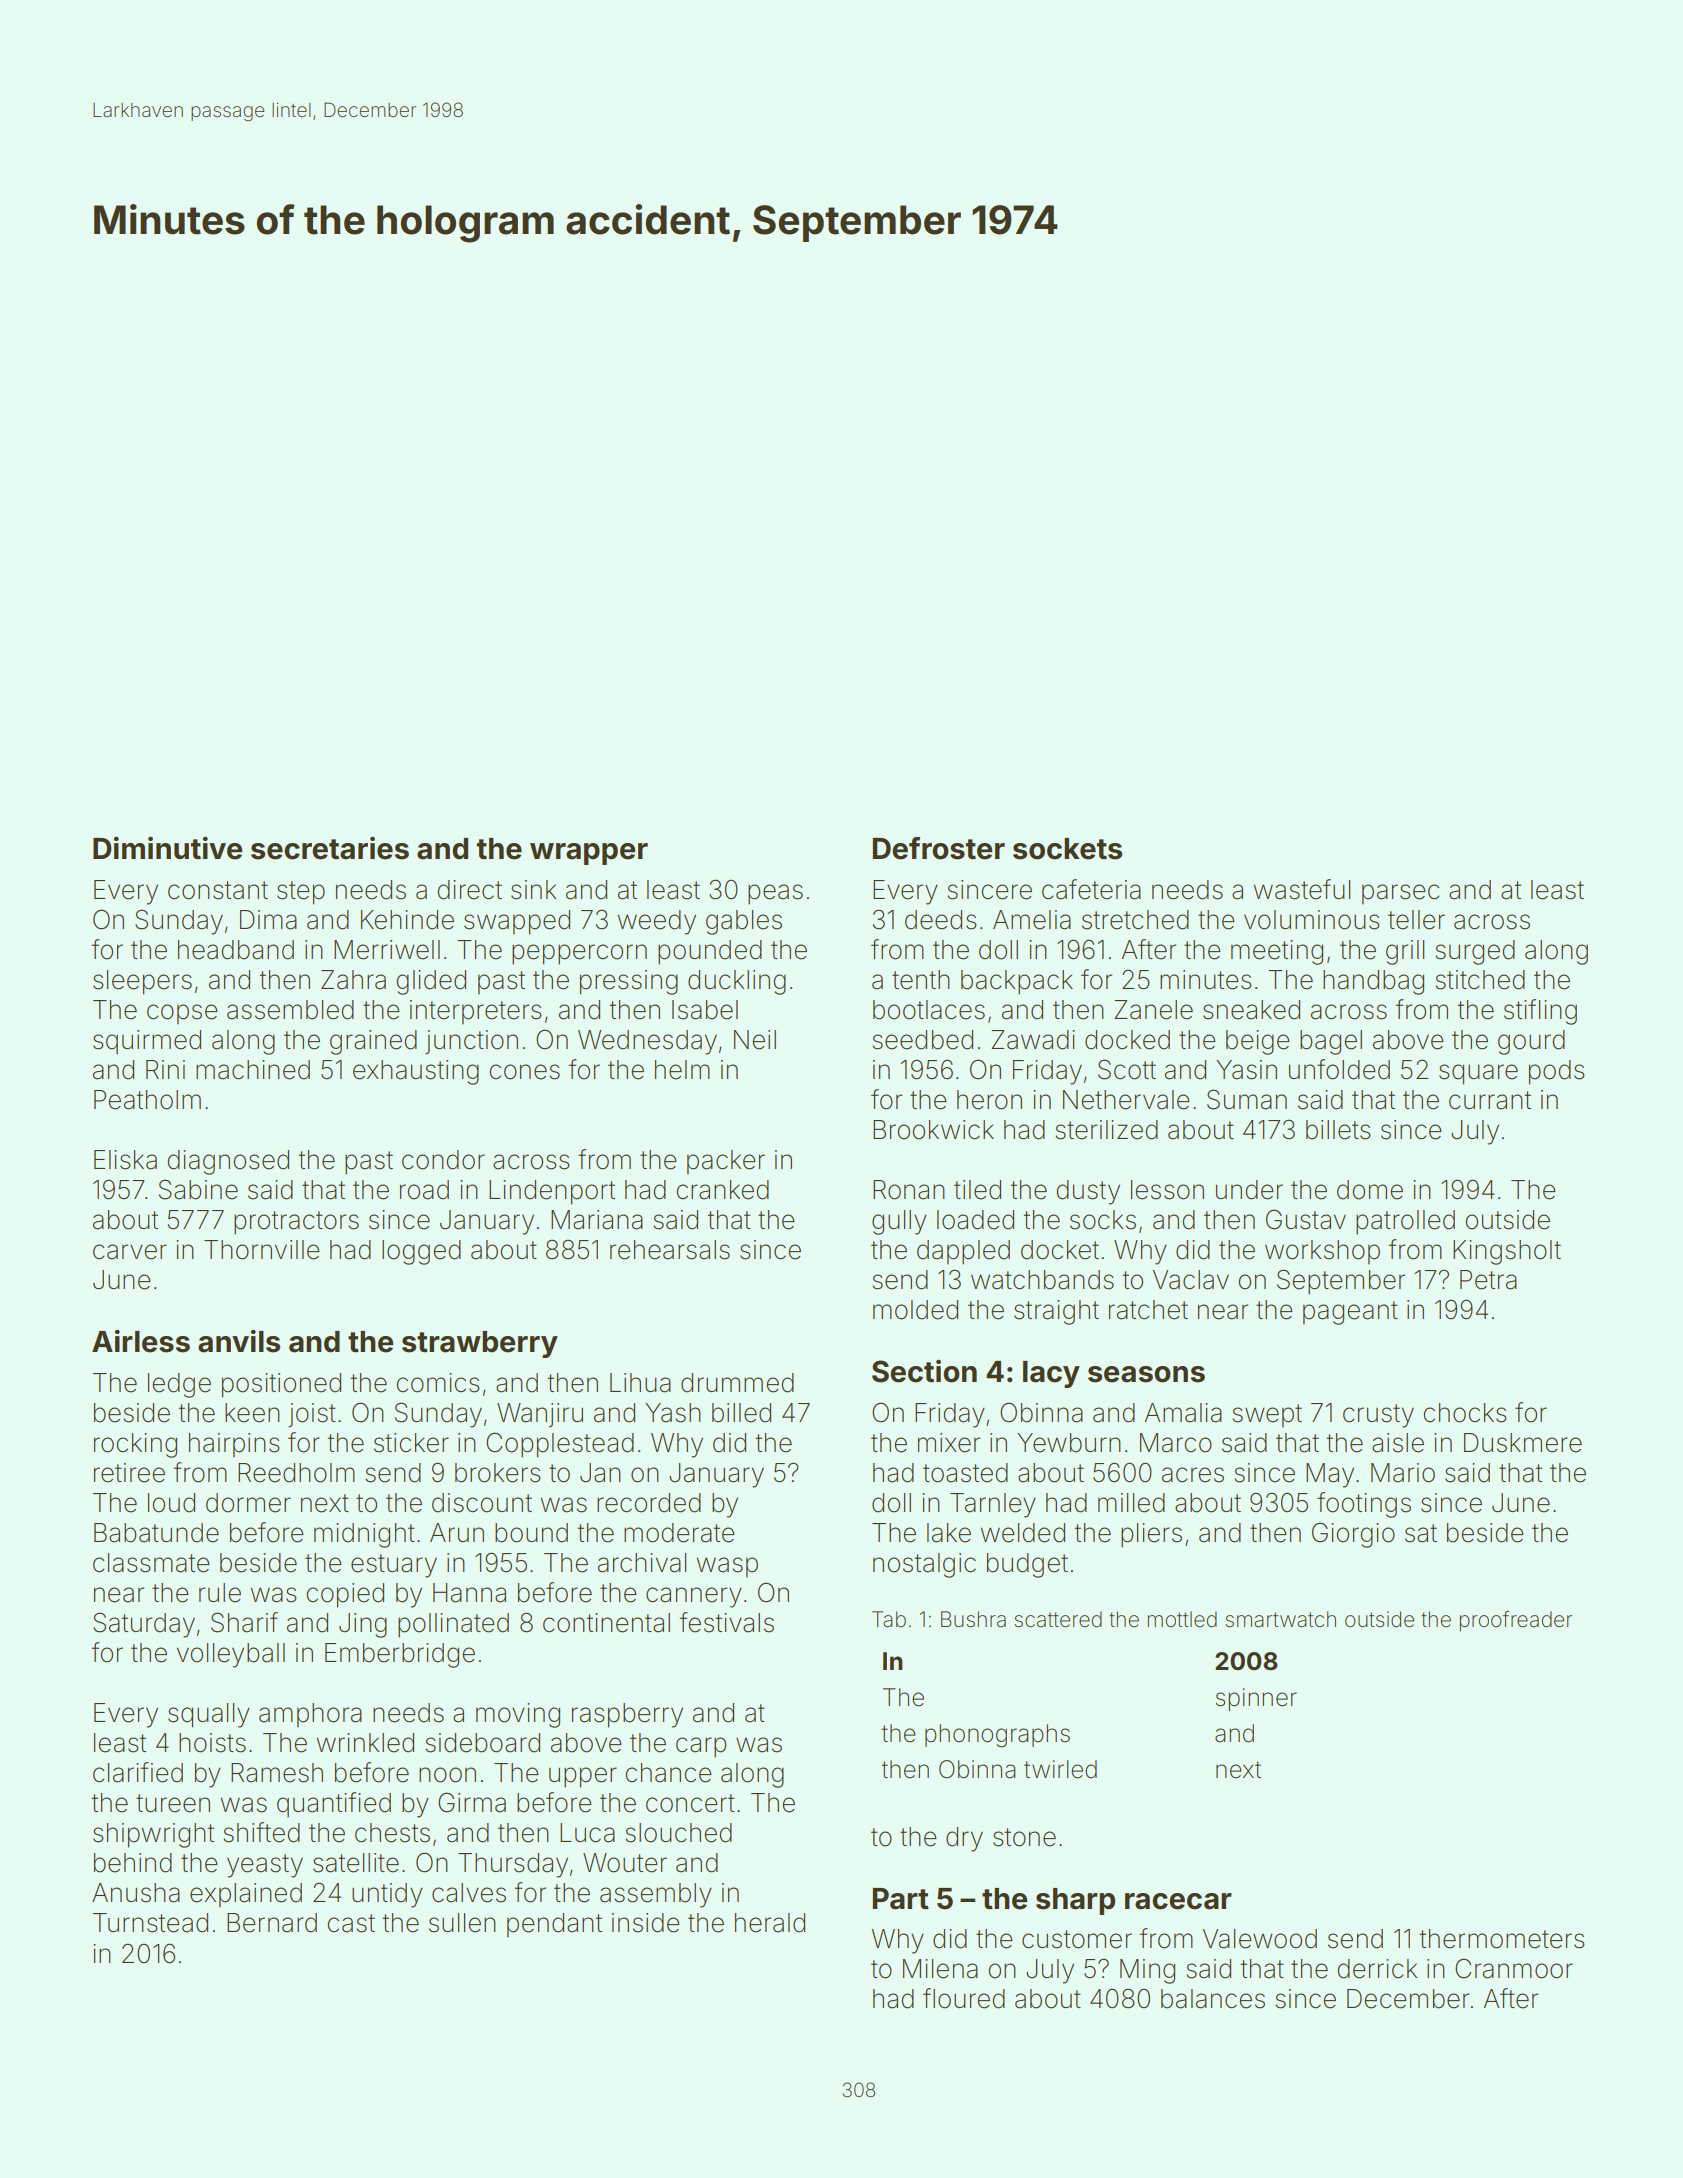 This screenshot has height=2178, width=1683. I want to click on discount, so click(482, 1503).
